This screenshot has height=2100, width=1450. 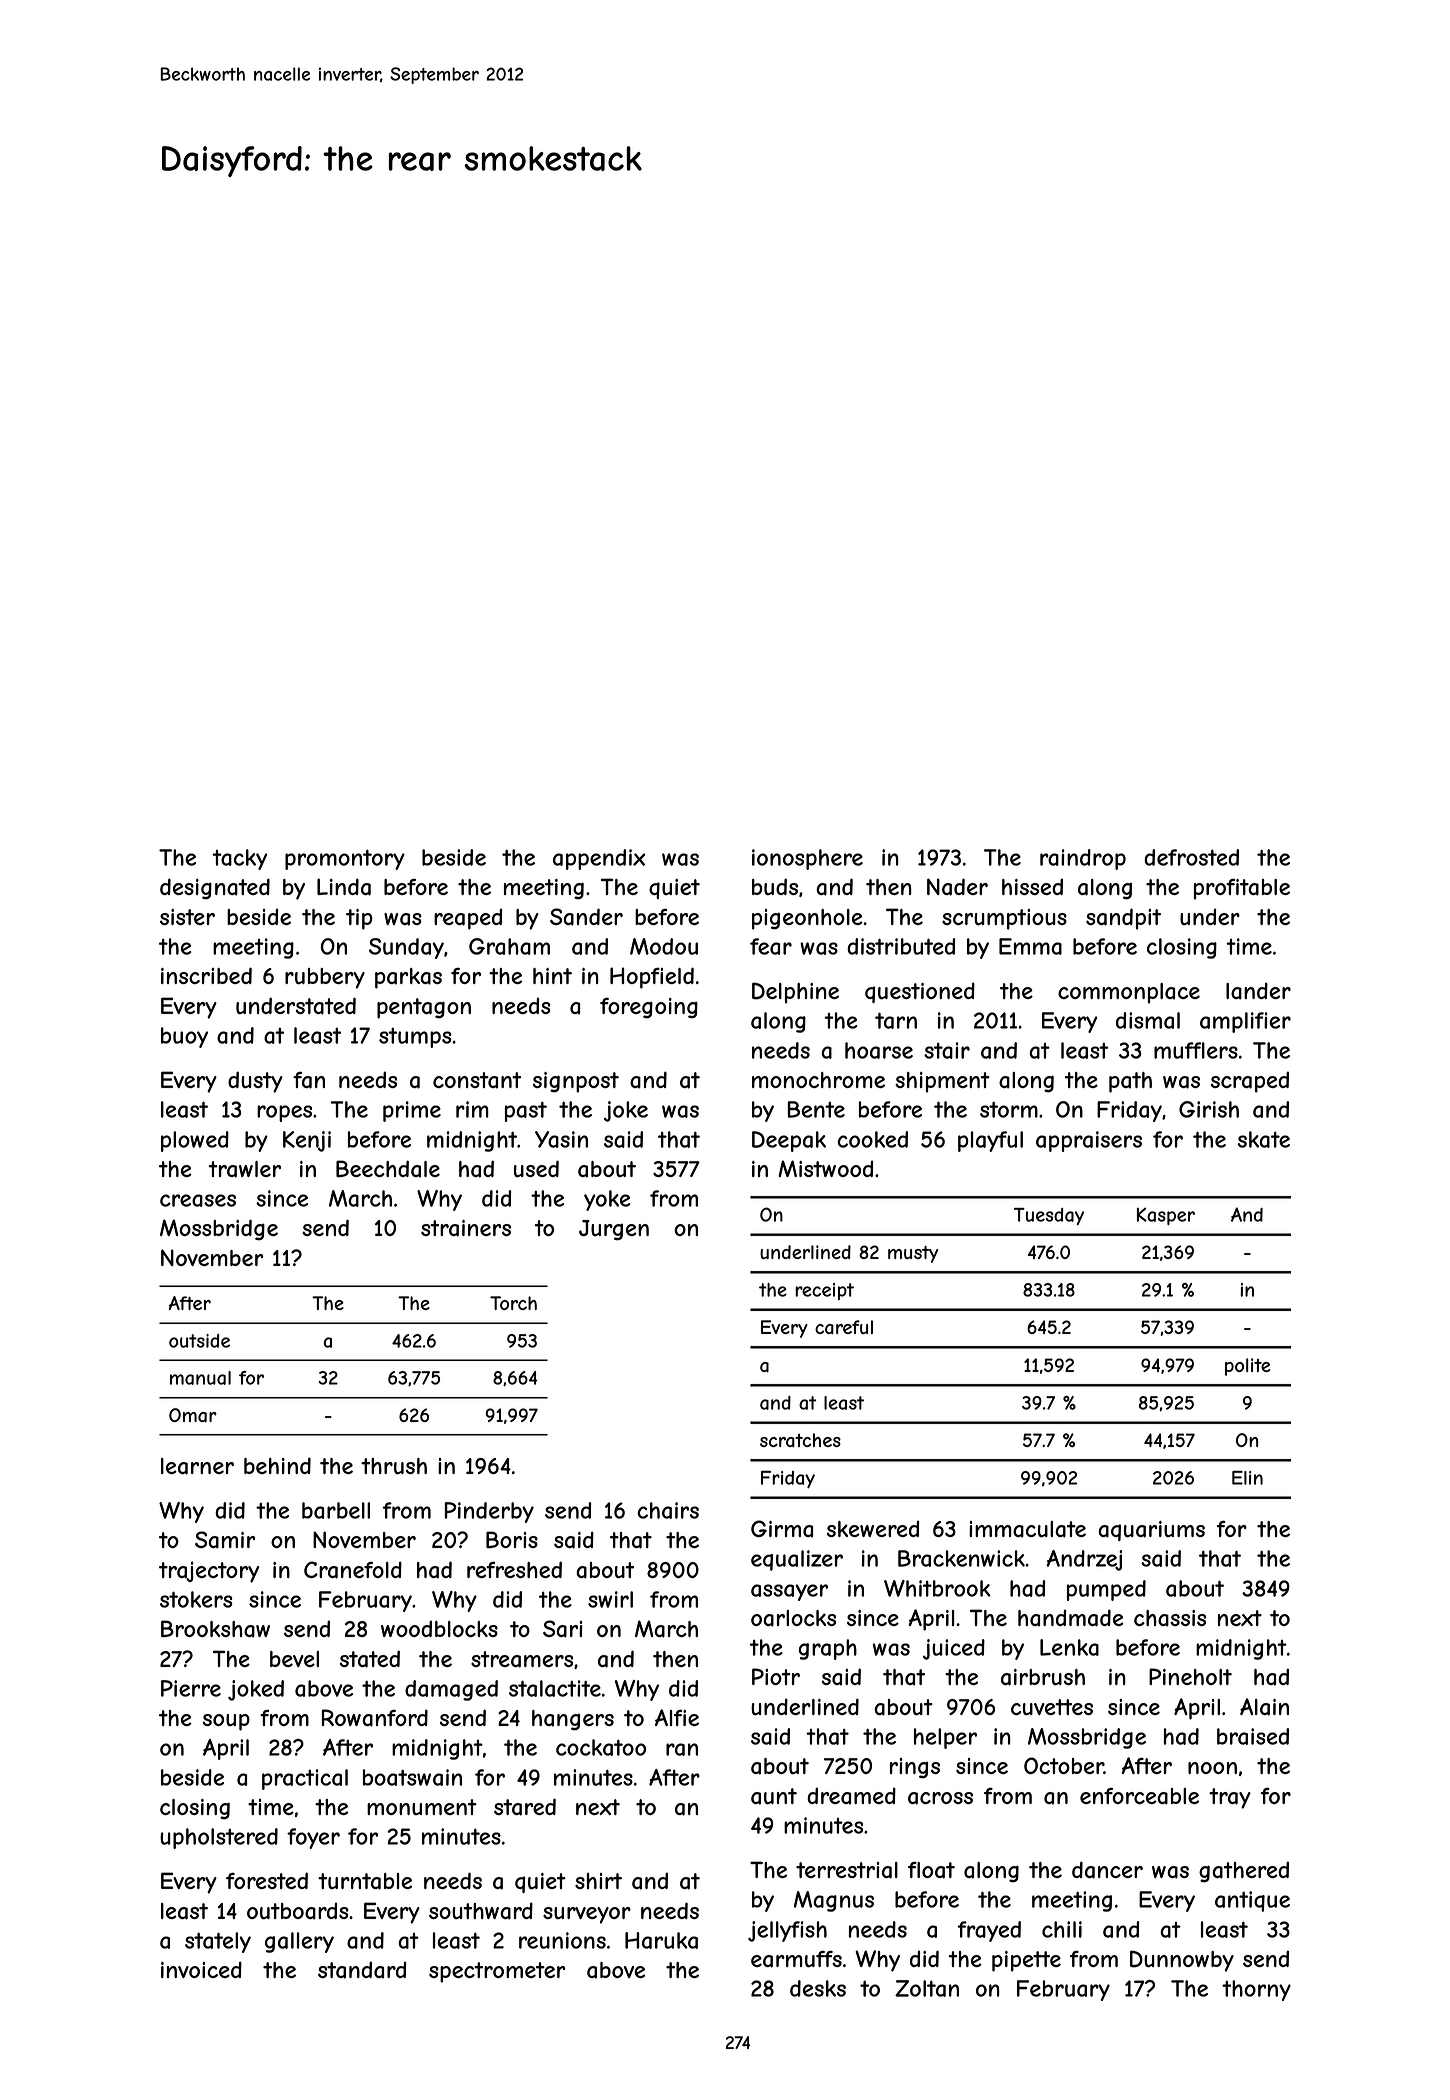 I want to click on defrosted, so click(x=1191, y=857).
